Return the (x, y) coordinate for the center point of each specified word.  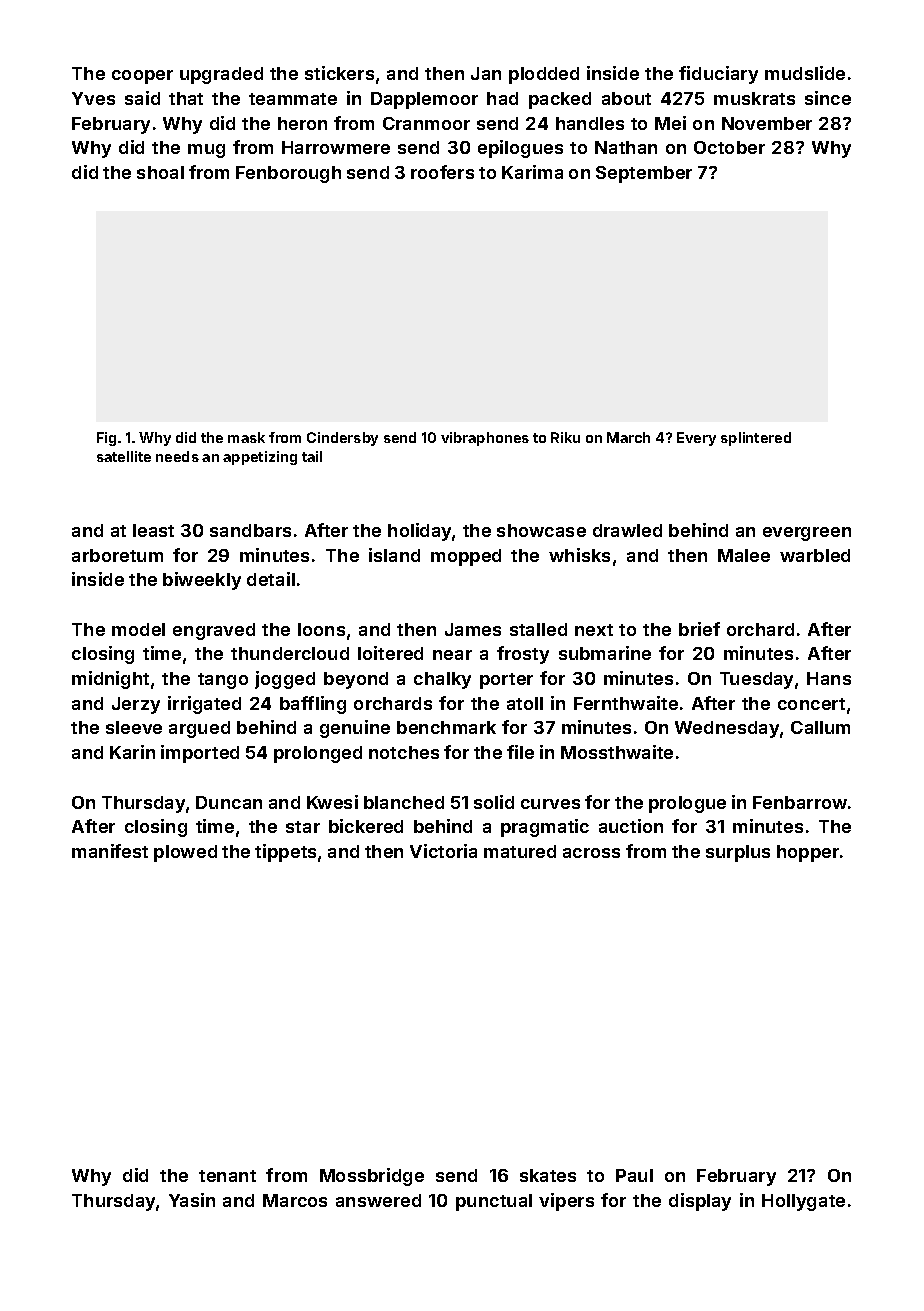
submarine (605, 653)
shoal (160, 172)
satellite (124, 456)
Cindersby (342, 439)
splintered (756, 439)
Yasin (192, 1200)
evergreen (807, 534)
